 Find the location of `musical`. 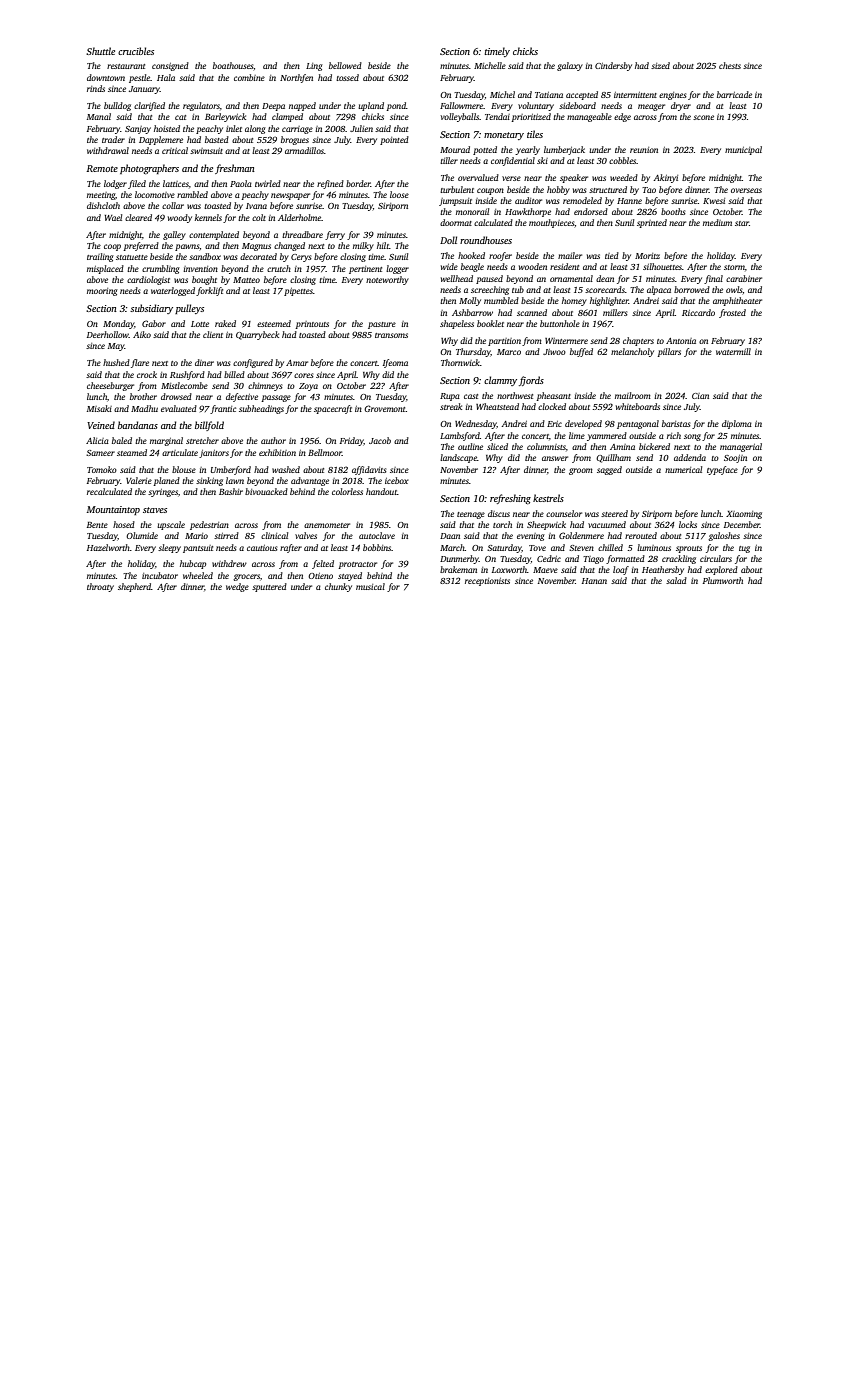

musical is located at coordinates (370, 586).
